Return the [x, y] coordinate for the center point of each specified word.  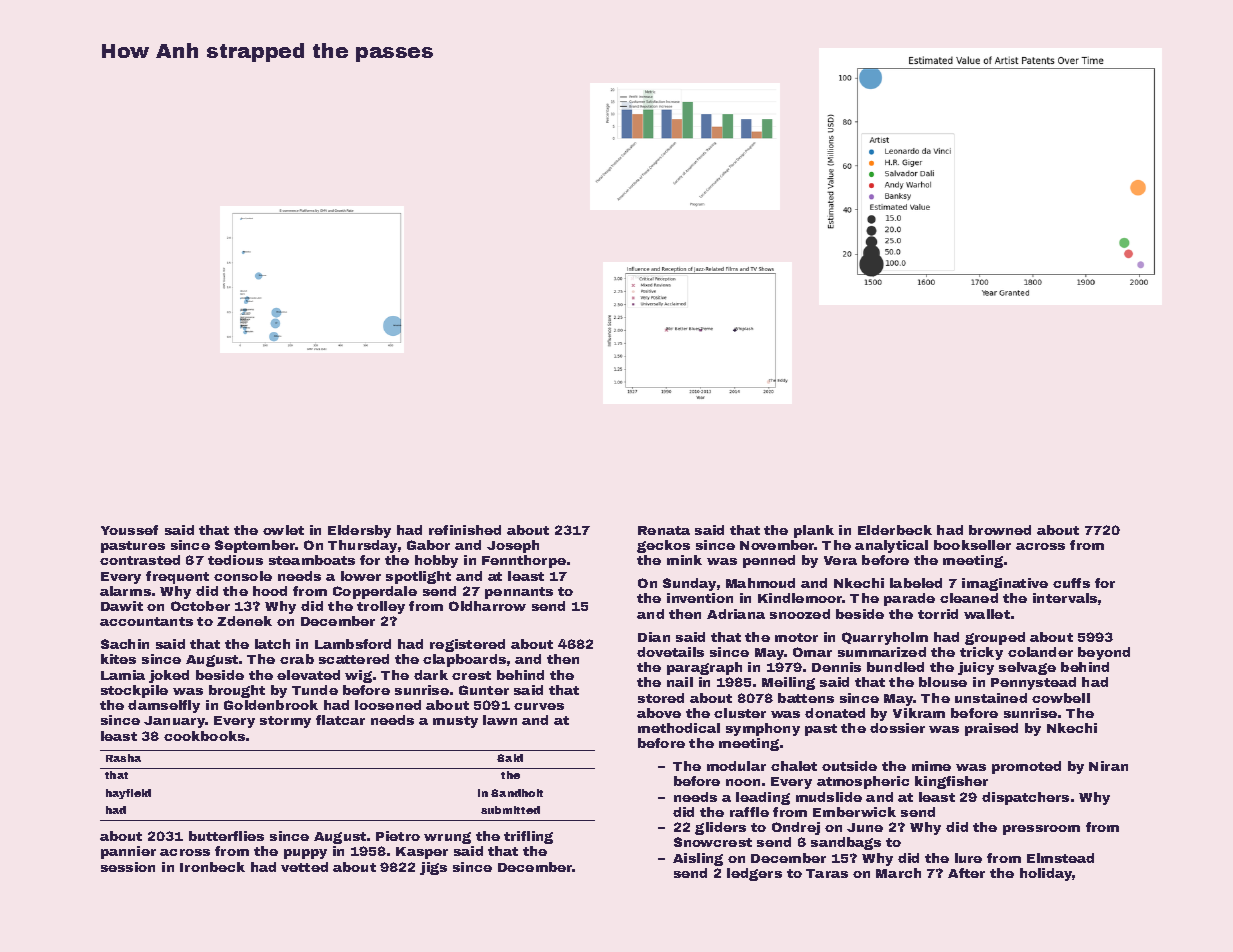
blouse [943, 682]
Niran [1108, 766]
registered [467, 645]
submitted [510, 810]
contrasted [140, 560]
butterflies [226, 836]
